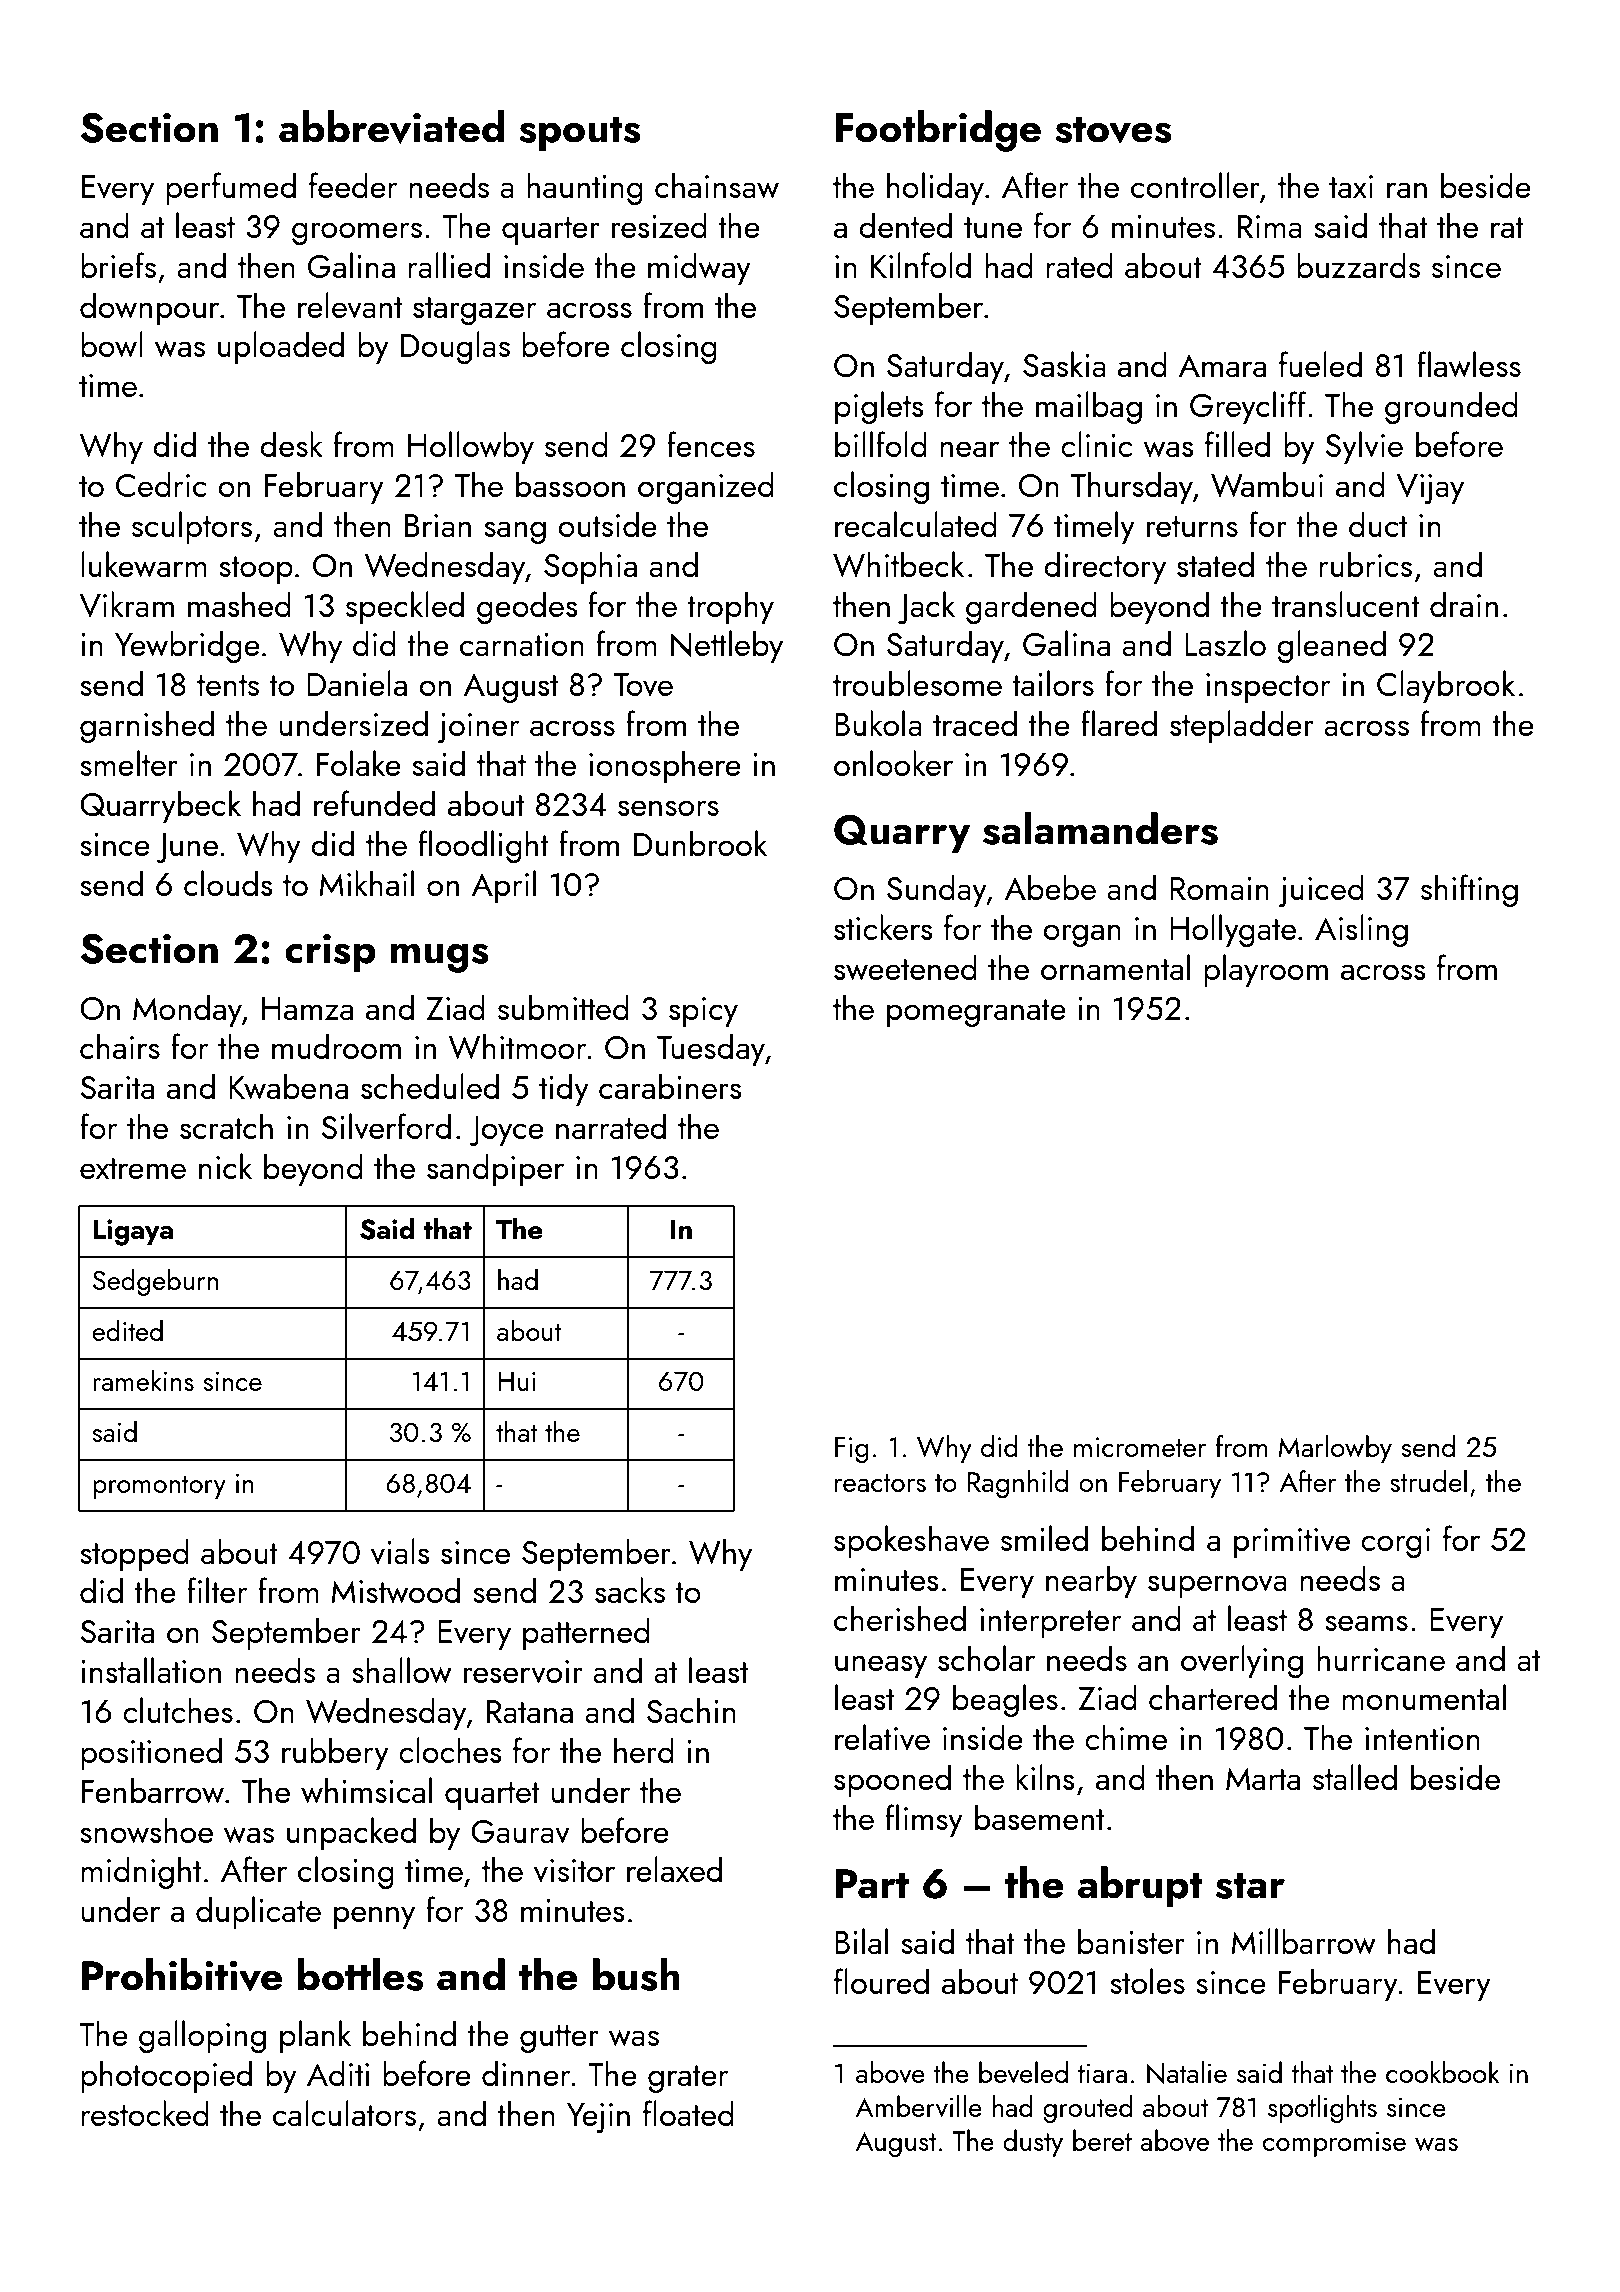 This screenshot has height=2292, width=1620. I want to click on Sylvie, so click(1364, 447).
